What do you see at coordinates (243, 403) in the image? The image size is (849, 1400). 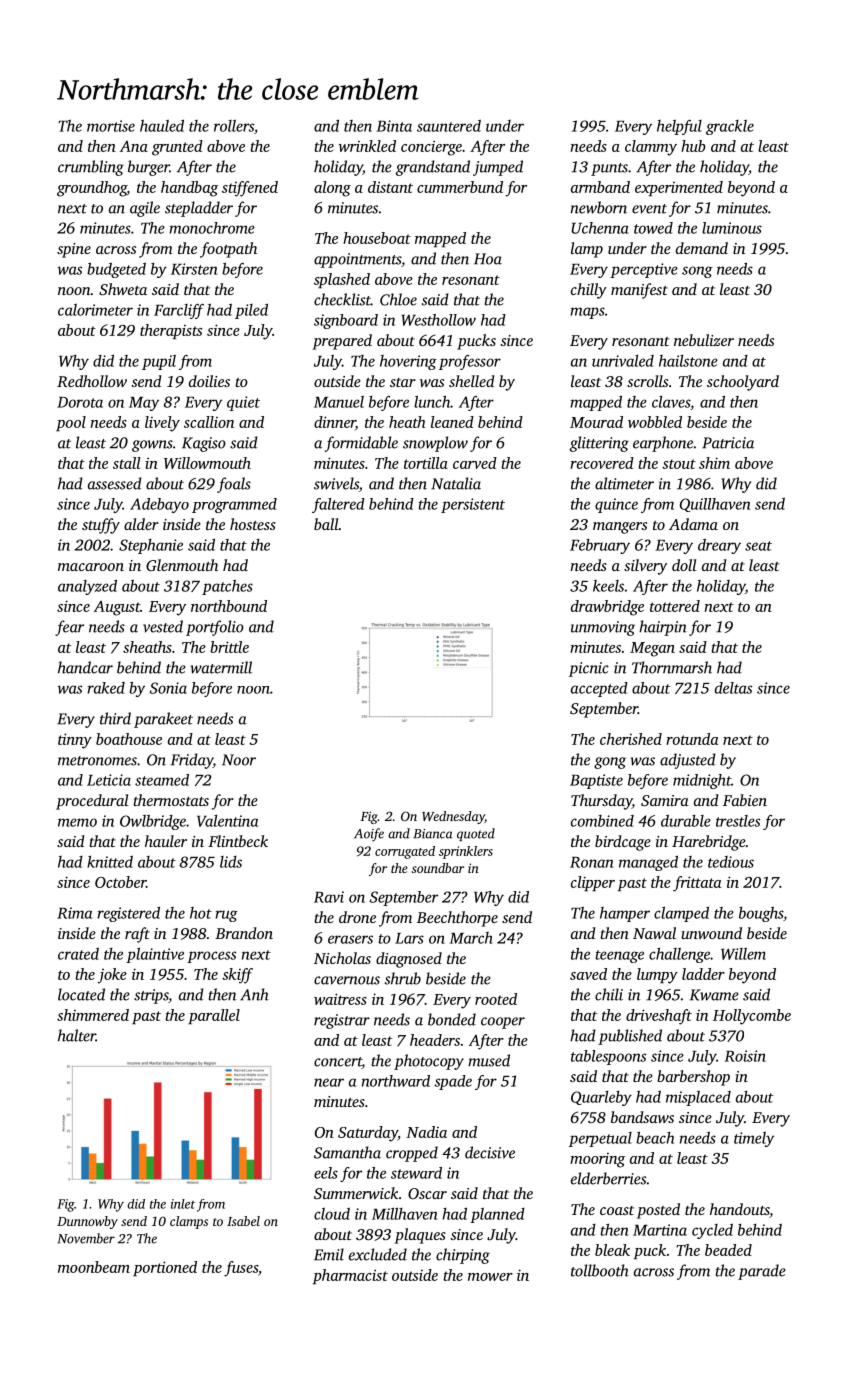 I see `quiet` at bounding box center [243, 403].
